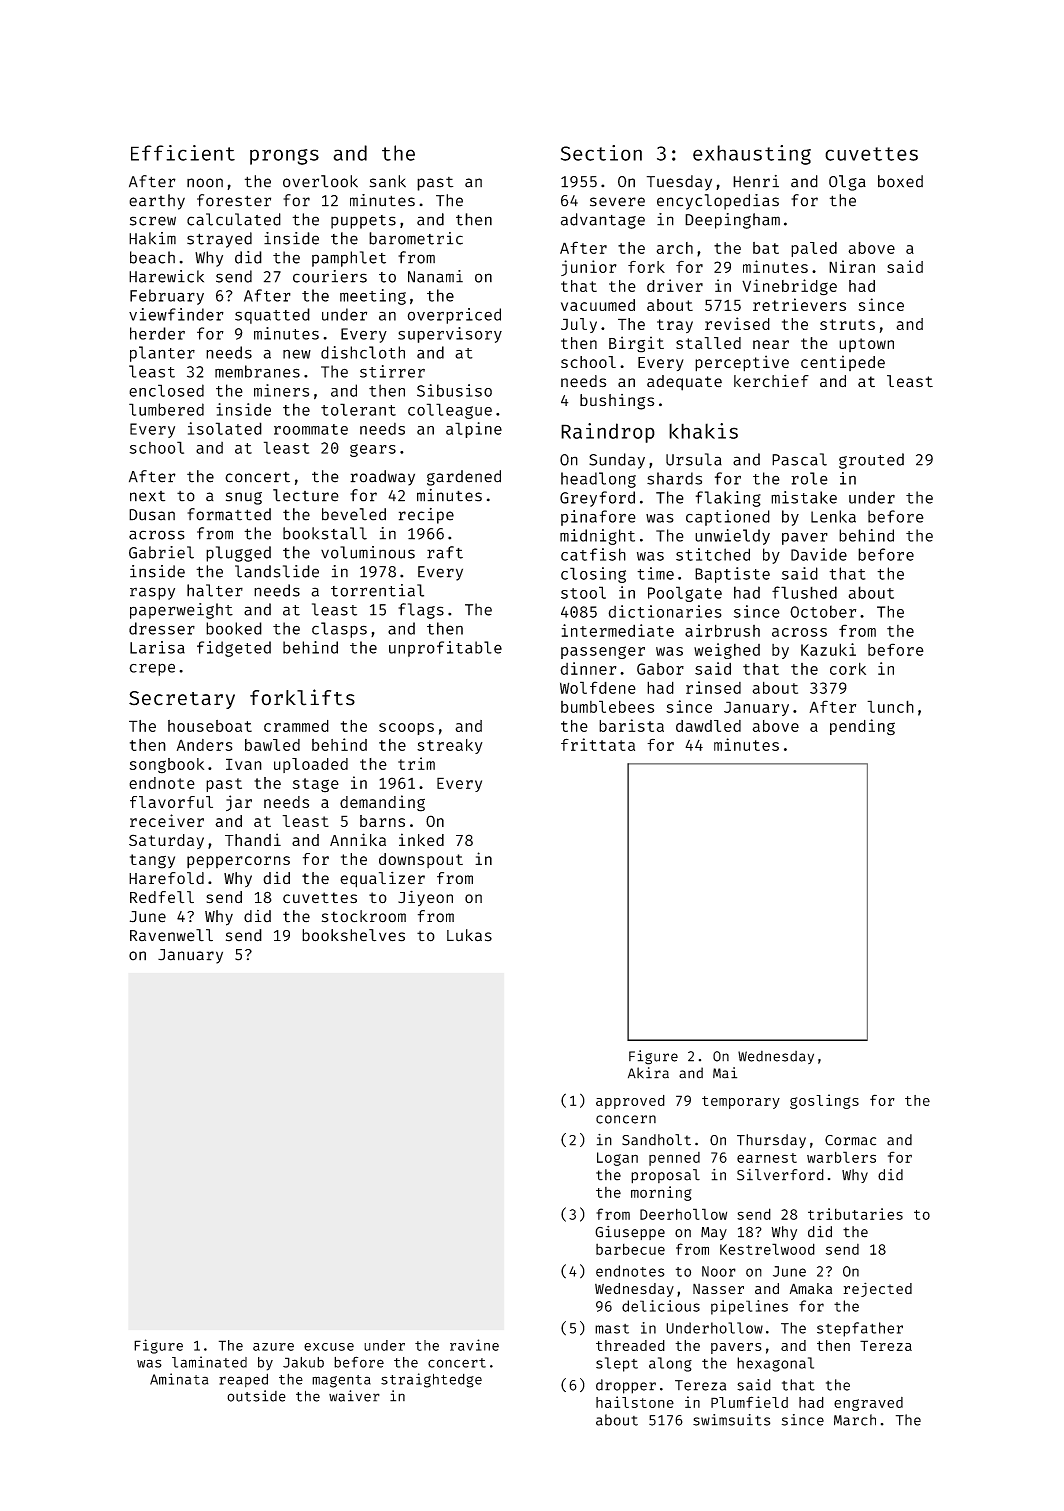 The height and width of the page is (1511, 1064). What do you see at coordinates (209, 1362) in the page?
I see `laminated` at bounding box center [209, 1362].
